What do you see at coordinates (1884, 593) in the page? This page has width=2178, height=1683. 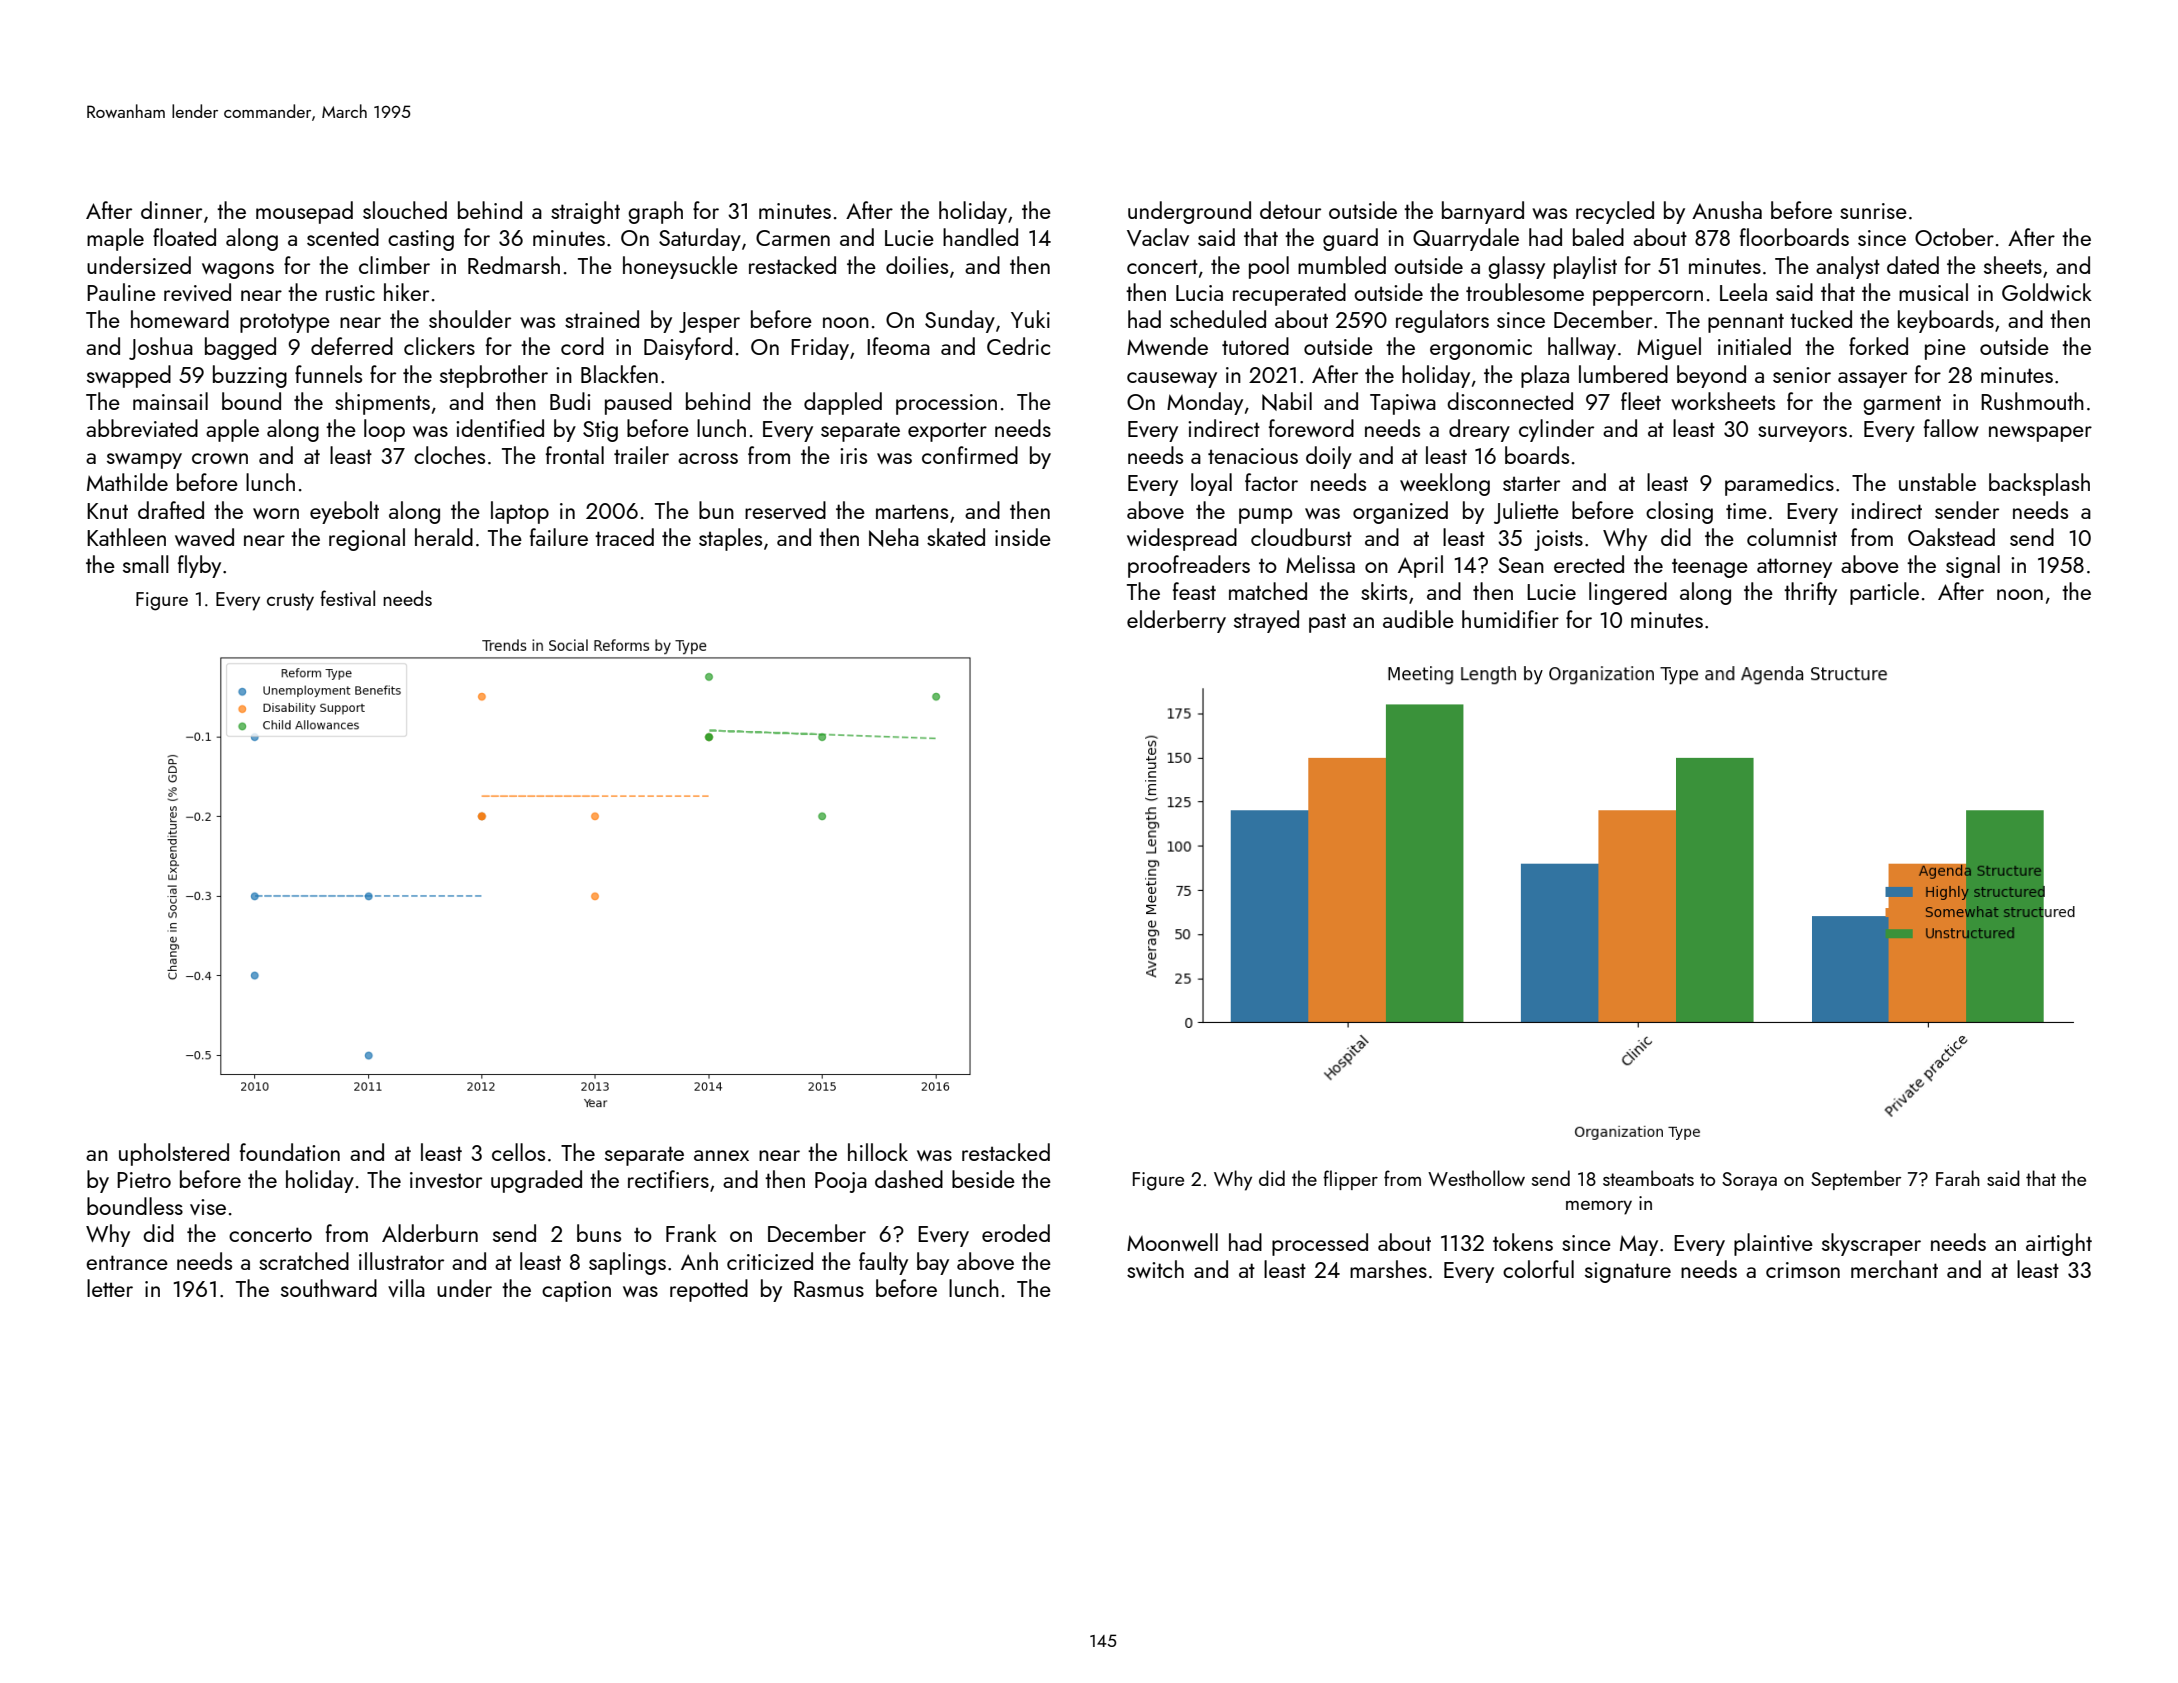 I see `particle` at bounding box center [1884, 593].
